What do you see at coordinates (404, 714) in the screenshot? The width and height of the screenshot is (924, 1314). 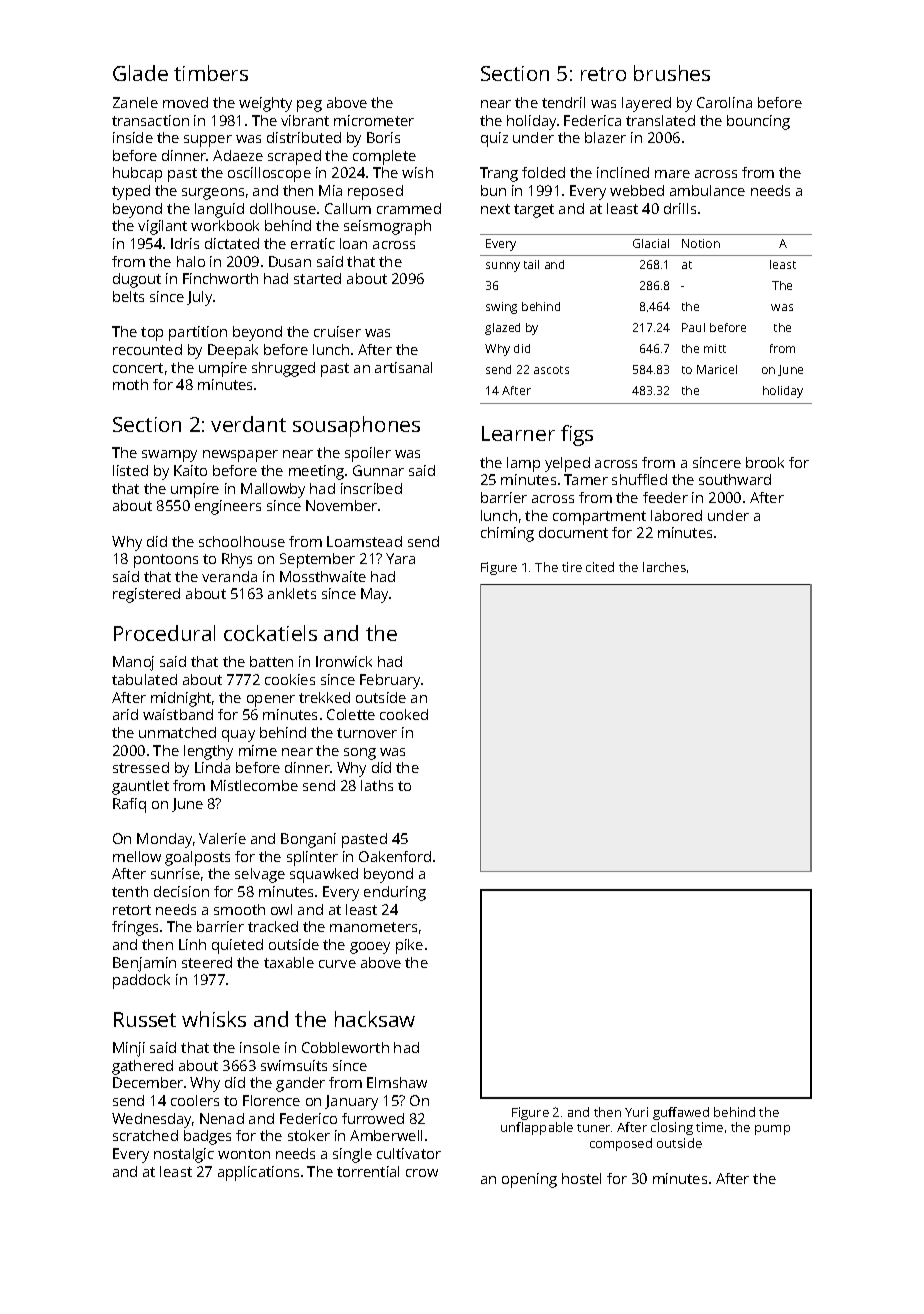 I see `cooked` at bounding box center [404, 714].
